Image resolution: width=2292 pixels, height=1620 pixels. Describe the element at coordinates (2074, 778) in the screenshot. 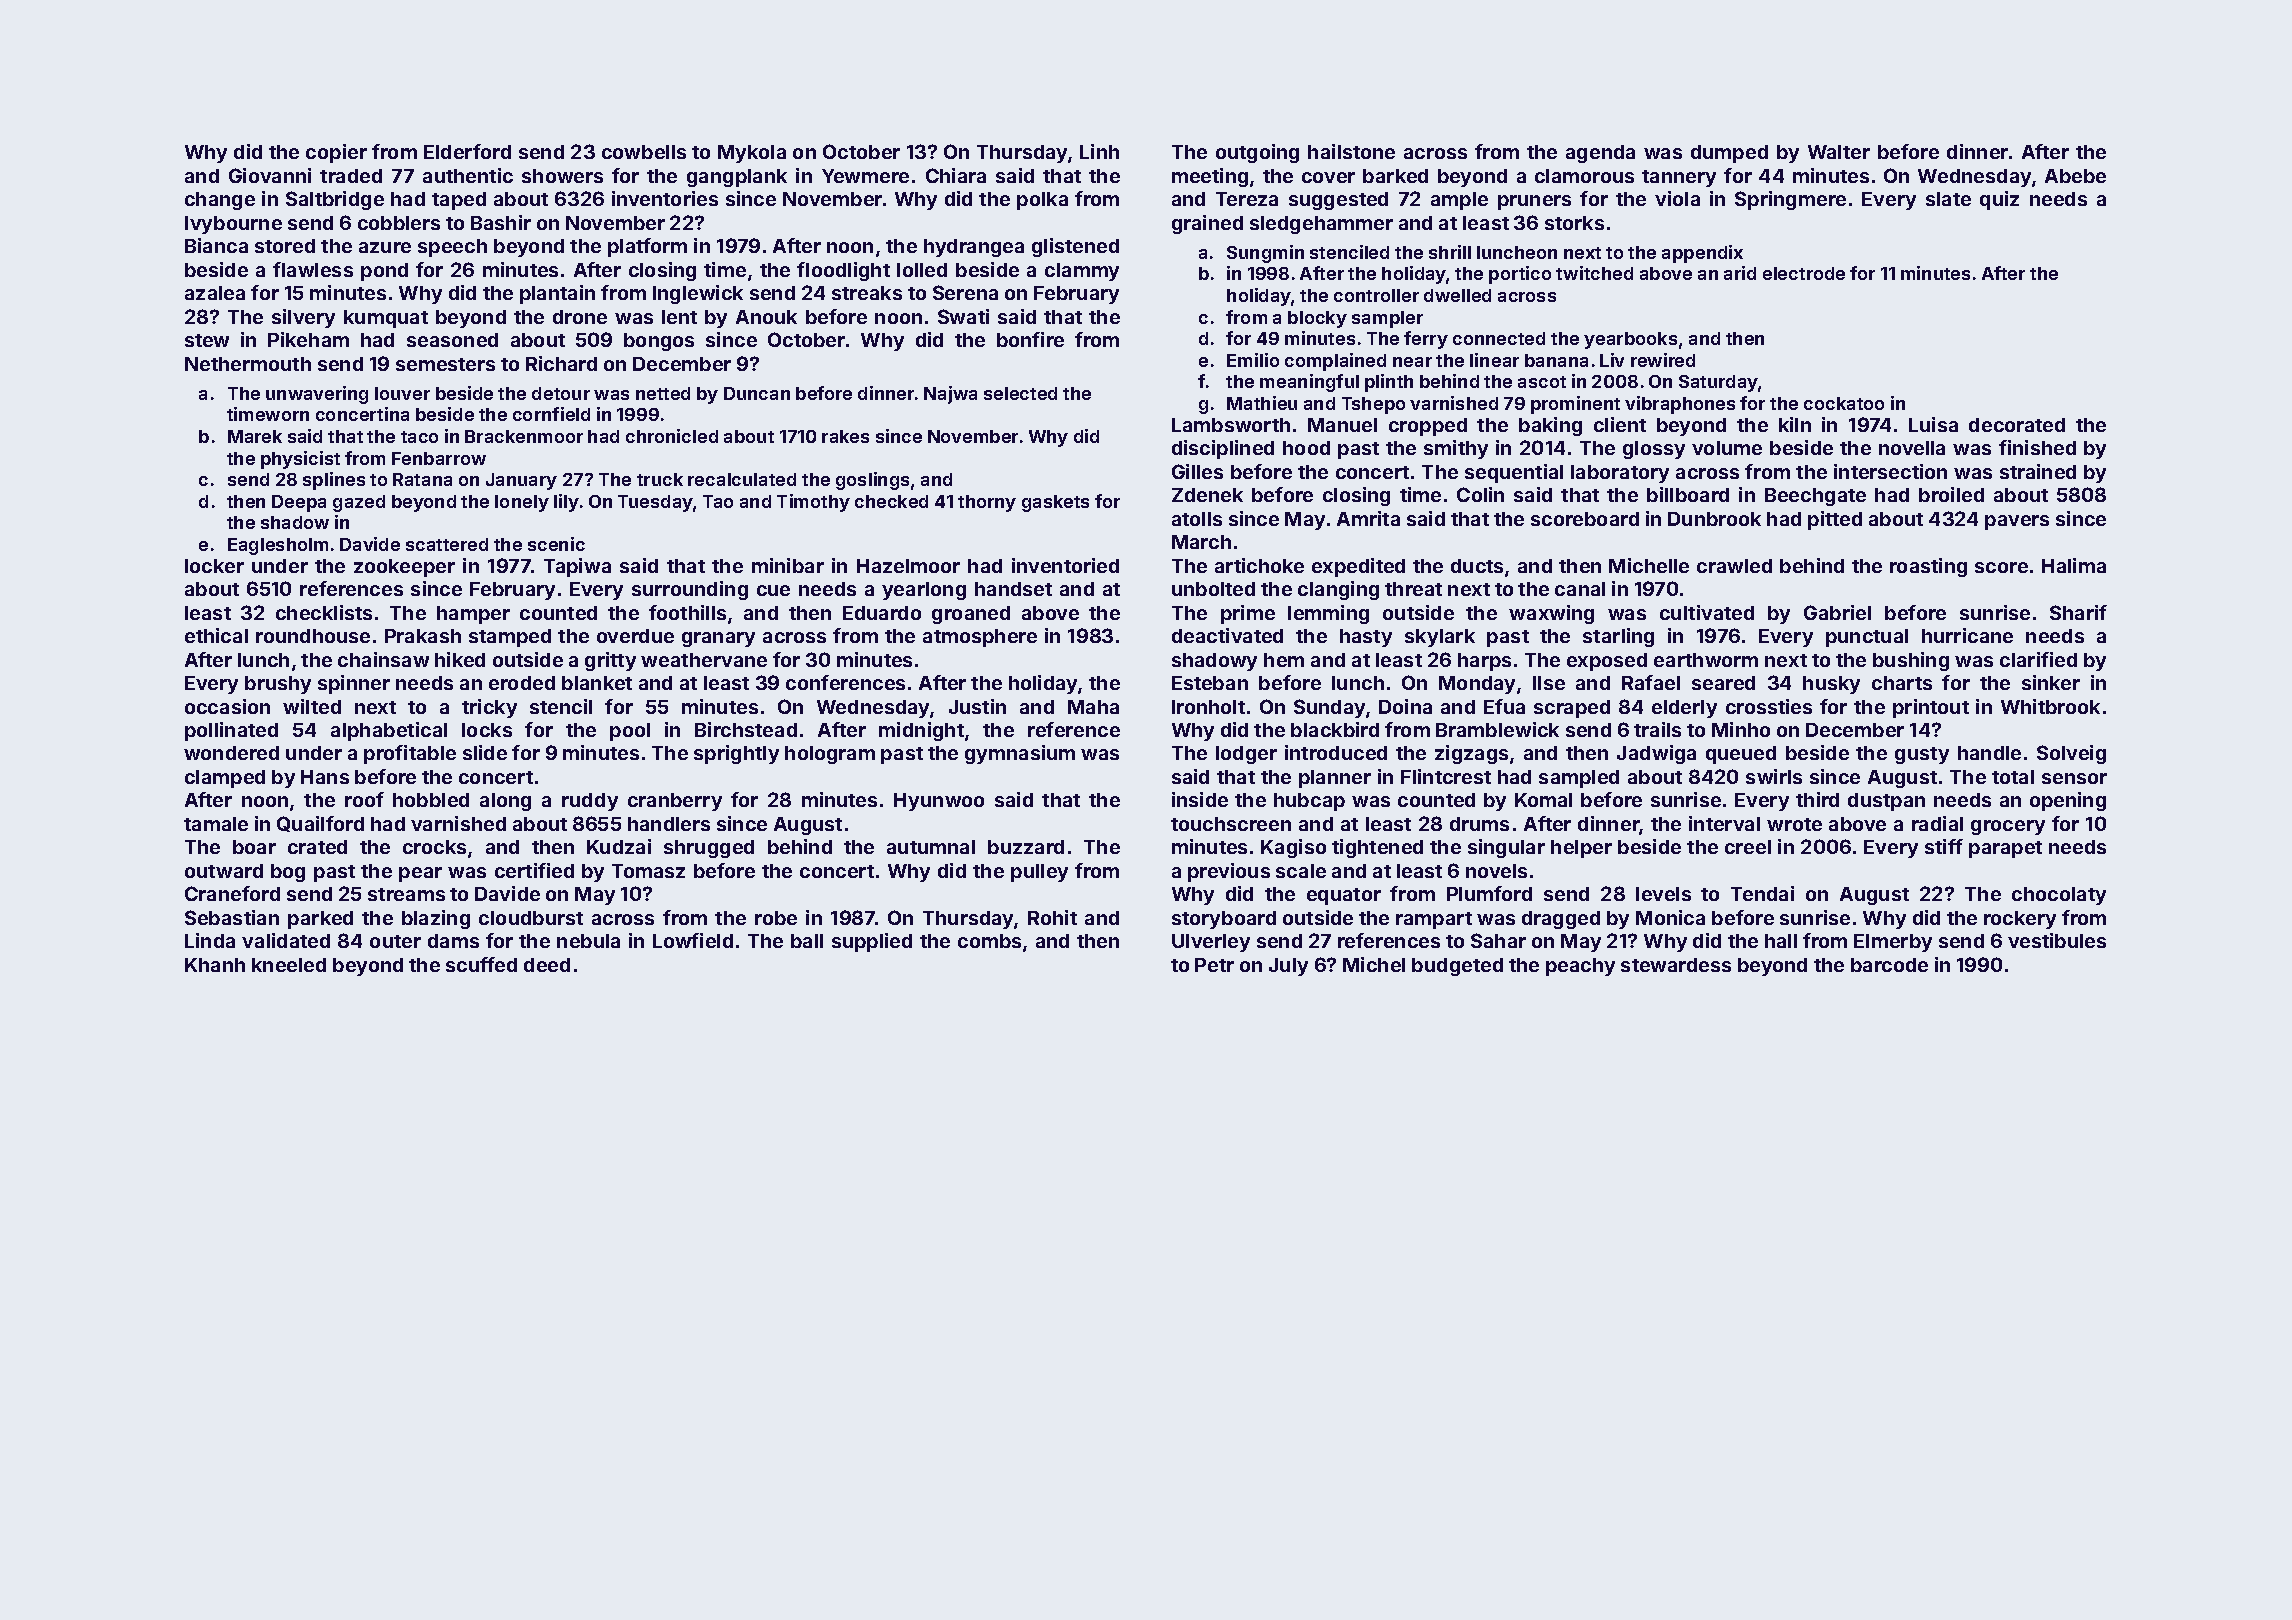

I see `sensor` at that location.
